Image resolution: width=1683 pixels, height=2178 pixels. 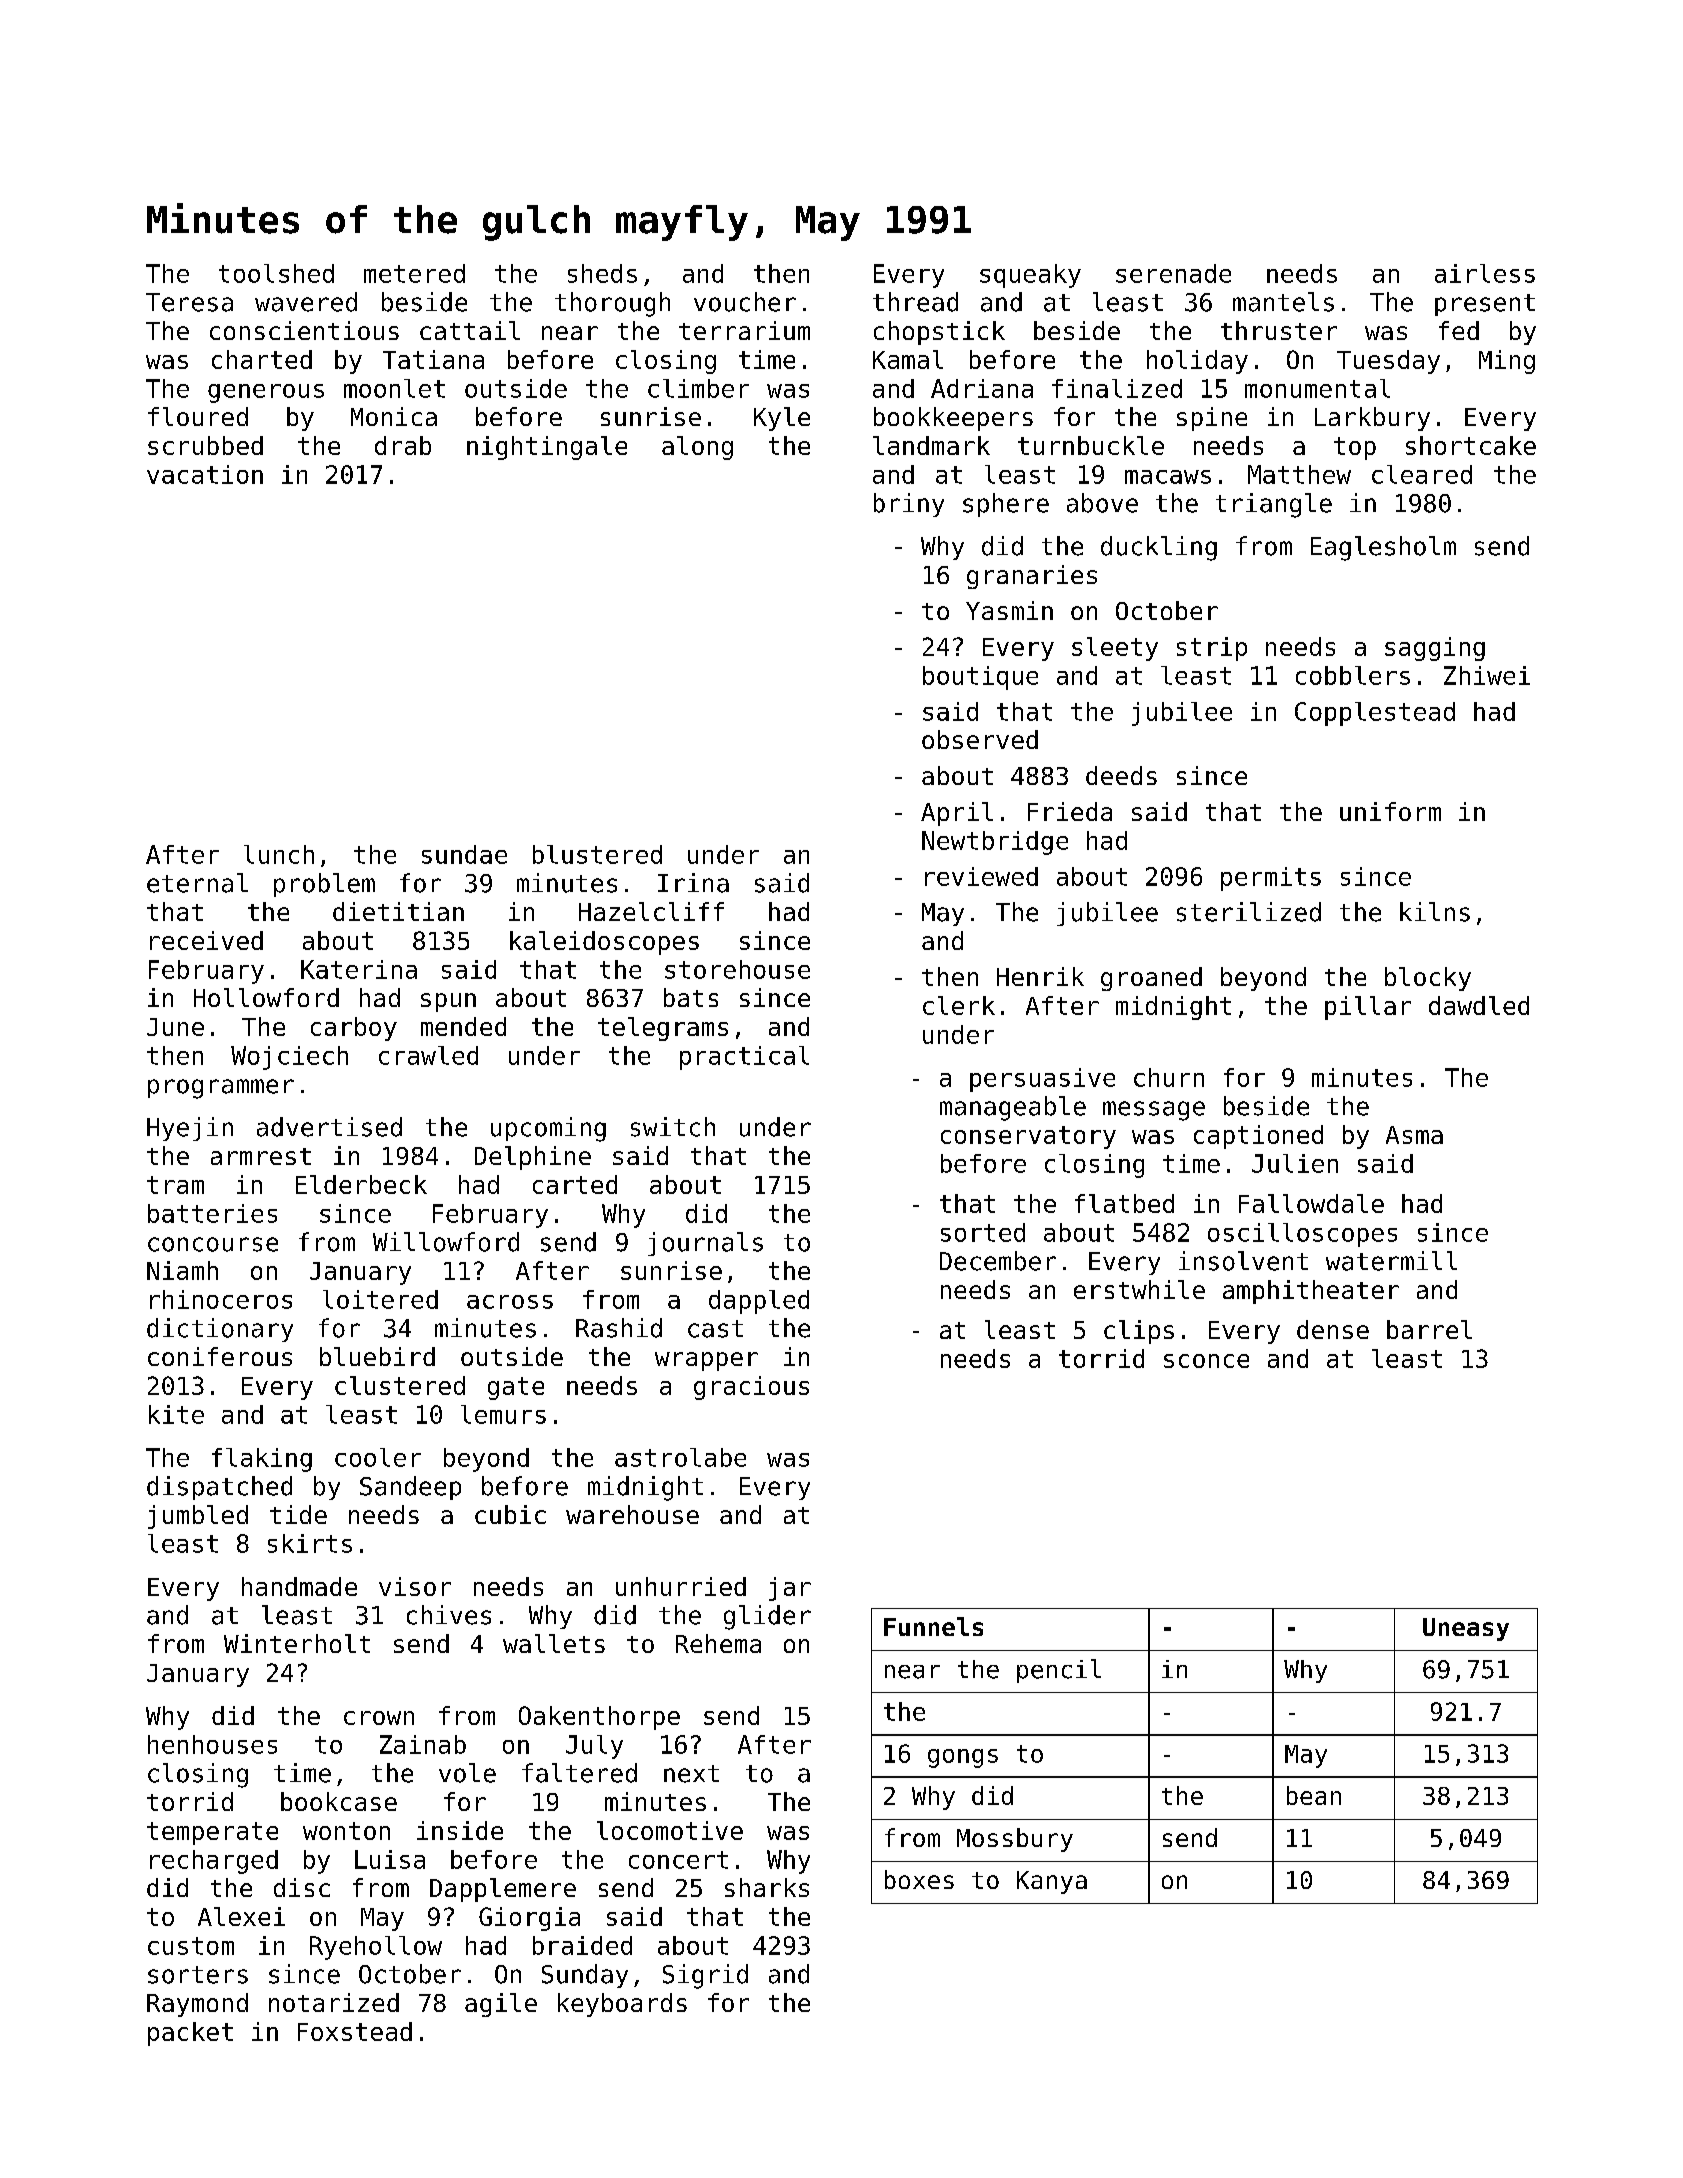 What do you see at coordinates (190, 2034) in the page?
I see `packet` at bounding box center [190, 2034].
